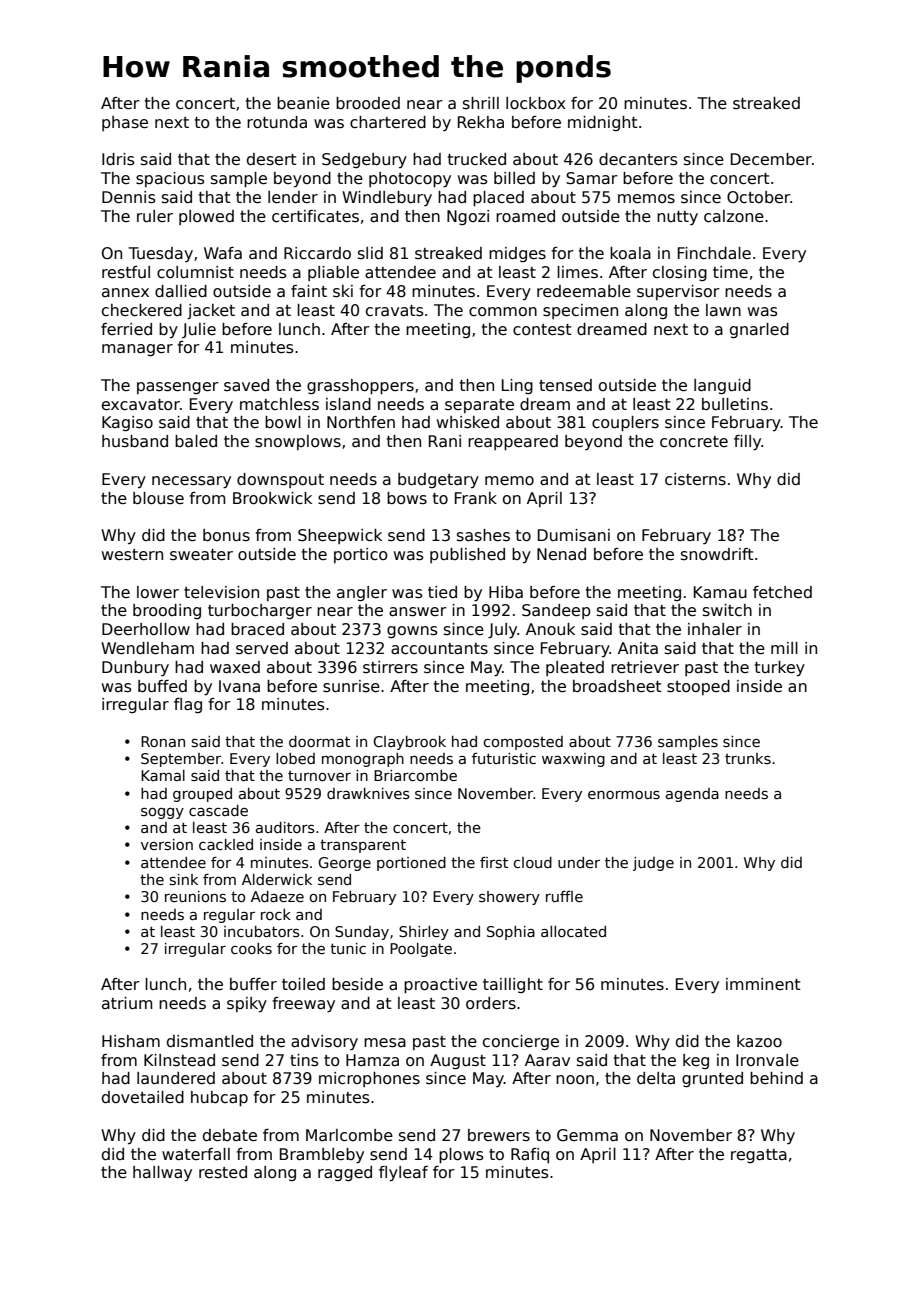  I want to click on flyleaf, so click(403, 1173).
